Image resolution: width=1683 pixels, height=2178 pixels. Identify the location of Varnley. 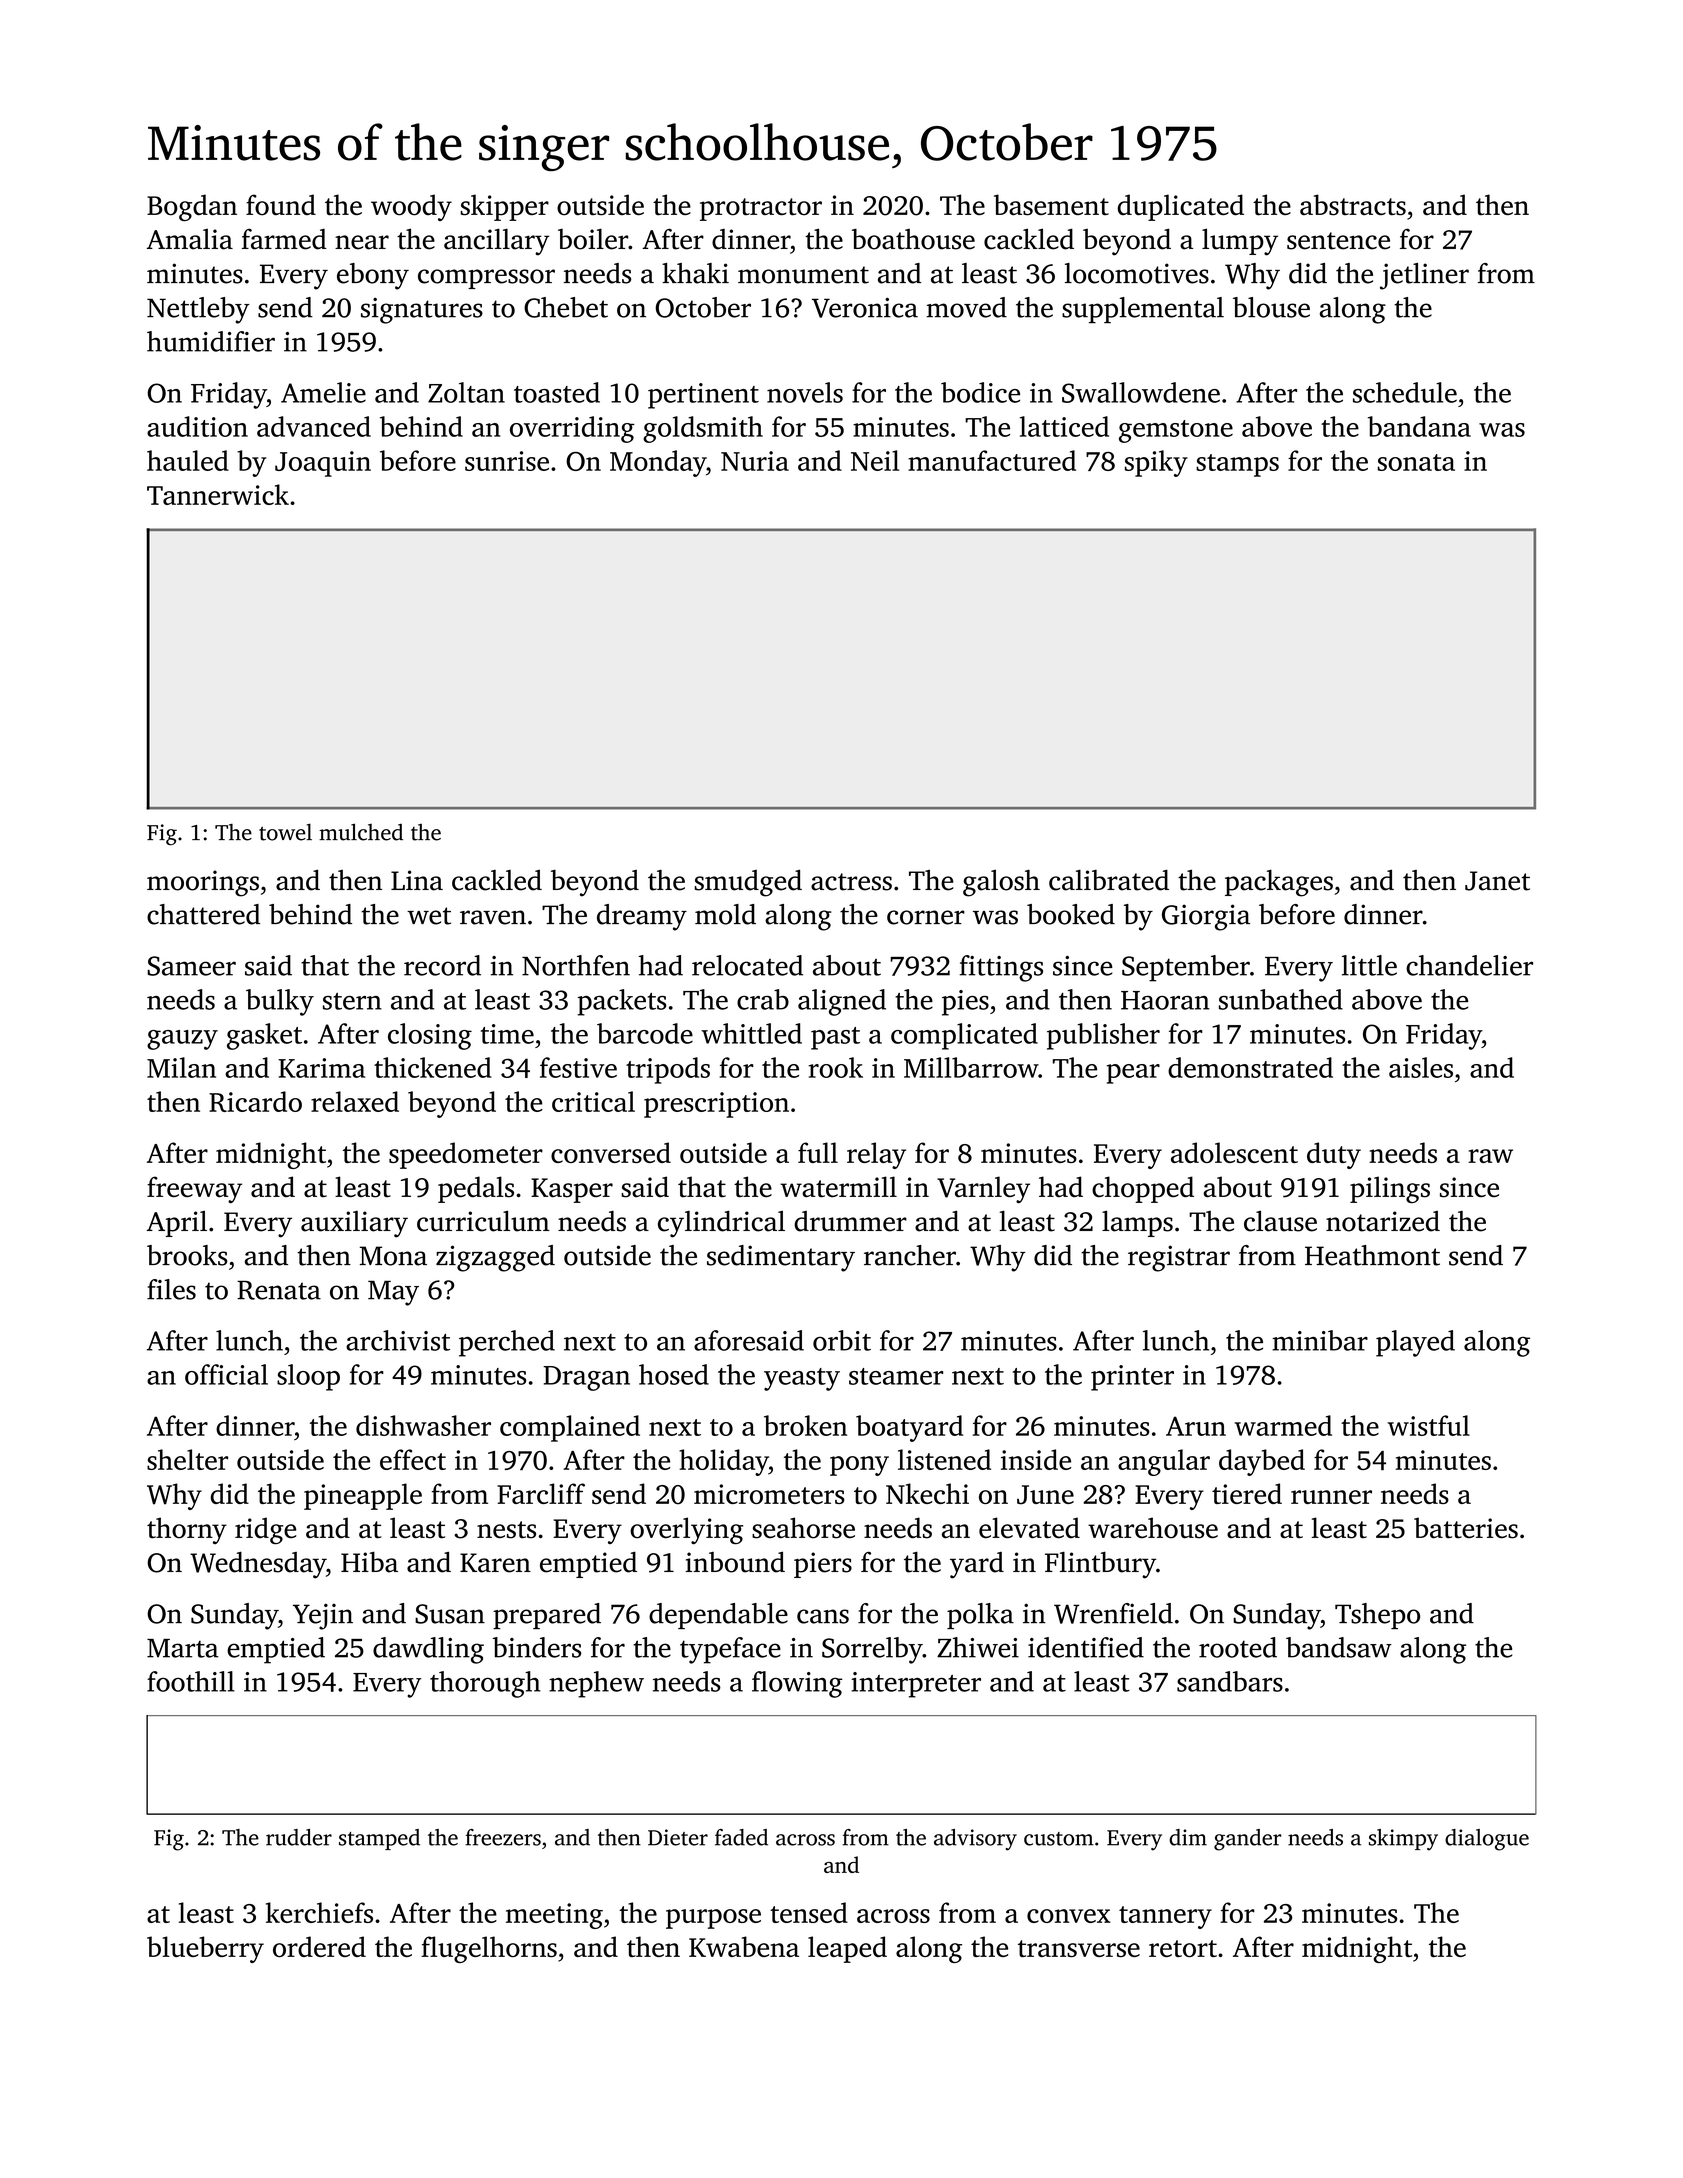
(983, 1189).
